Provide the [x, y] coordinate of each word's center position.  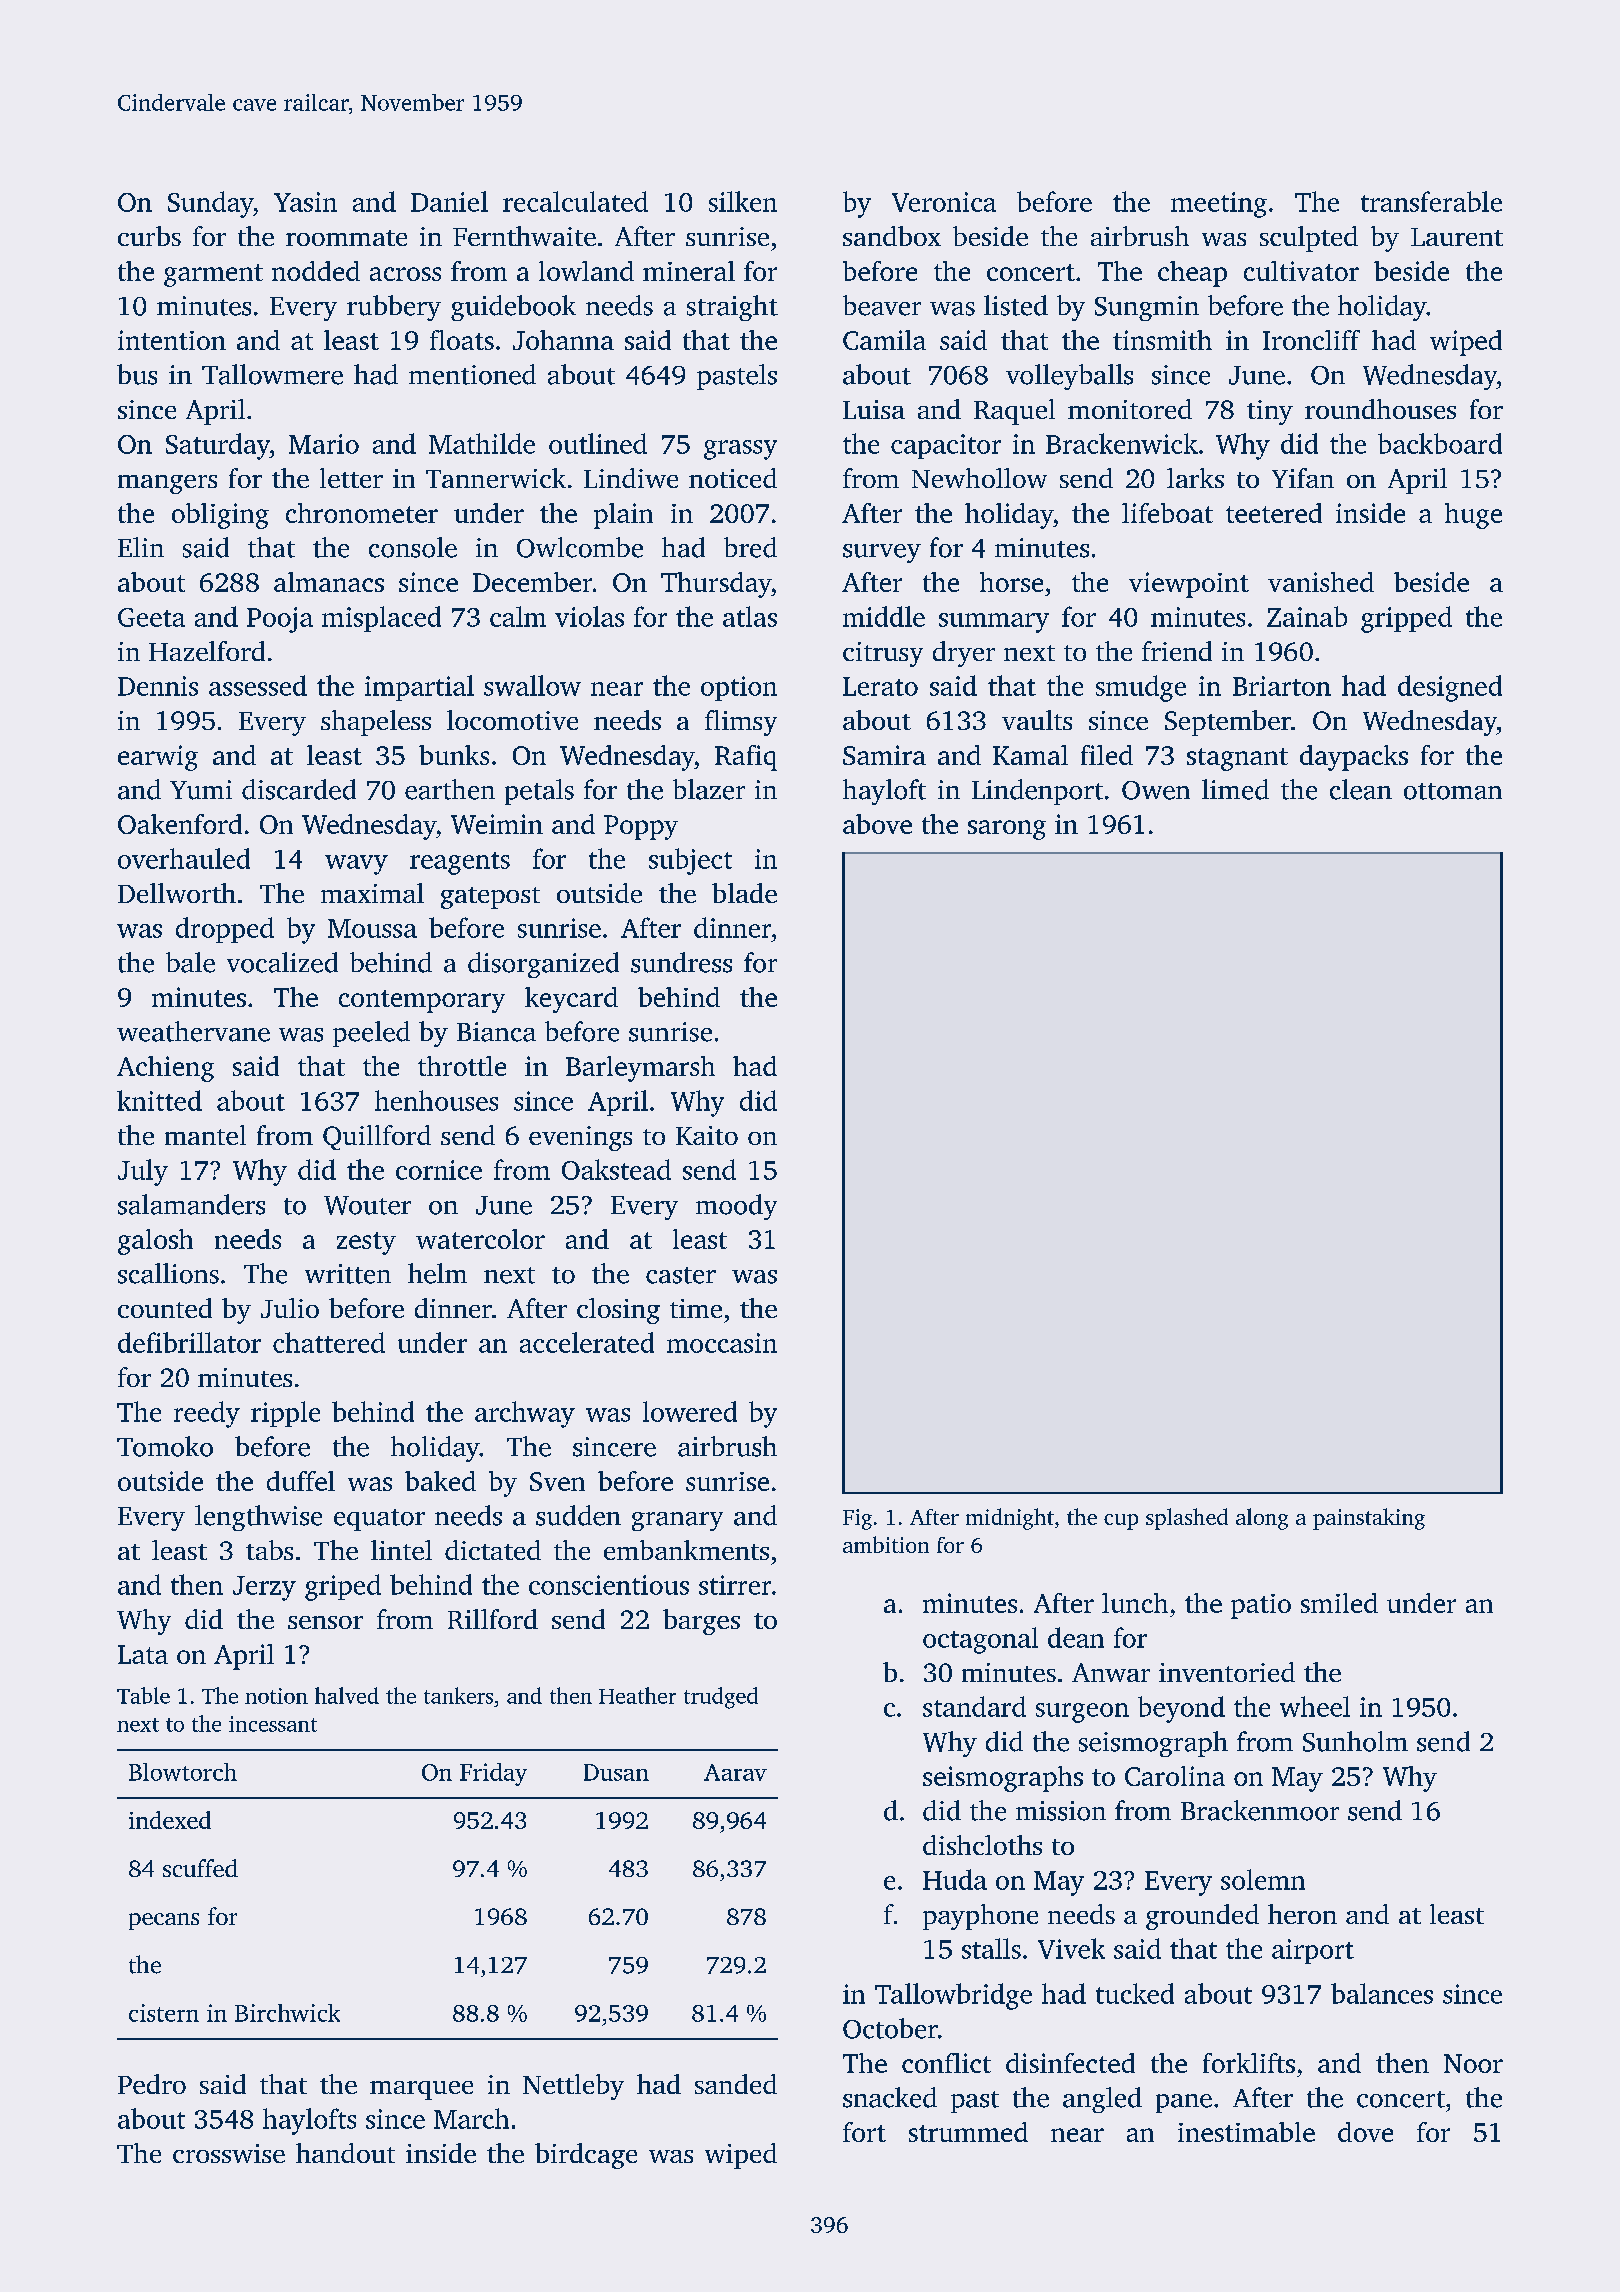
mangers [167, 484]
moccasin [722, 1343]
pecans [164, 1921]
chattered [329, 1342]
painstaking [1369, 1519]
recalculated [575, 201]
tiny [1270, 412]
